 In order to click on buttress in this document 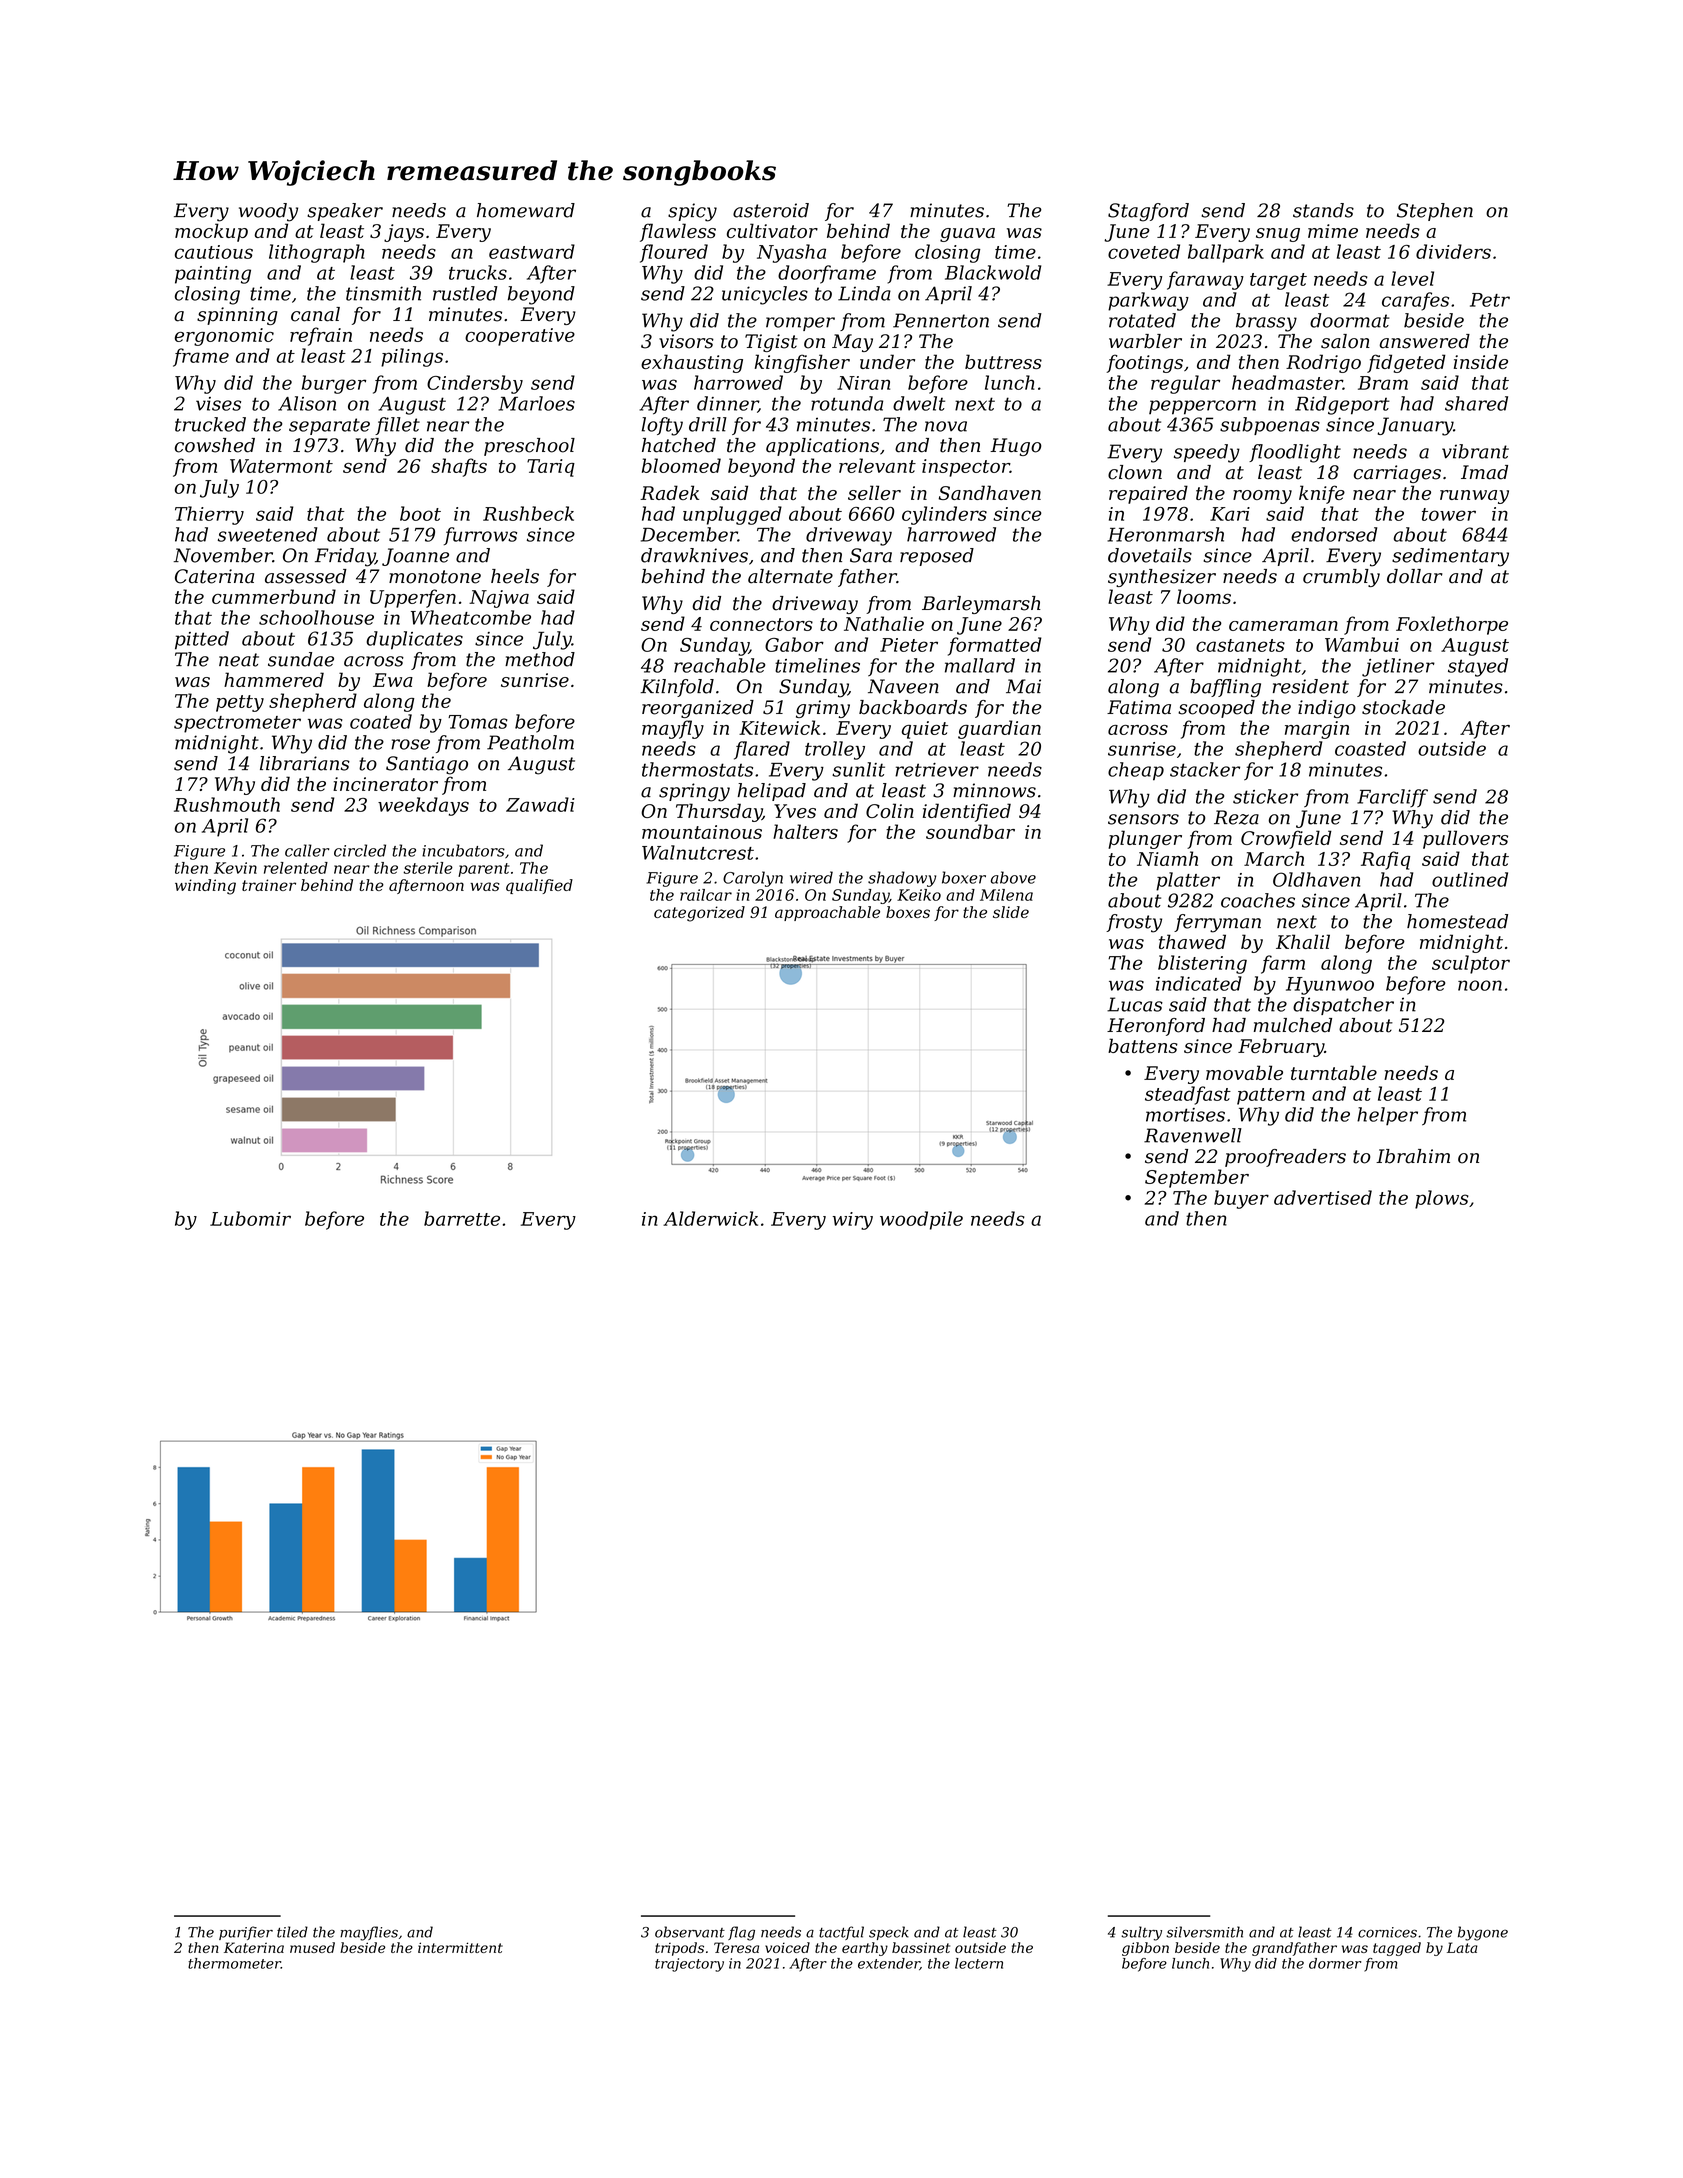, I will do `click(1003, 361)`.
